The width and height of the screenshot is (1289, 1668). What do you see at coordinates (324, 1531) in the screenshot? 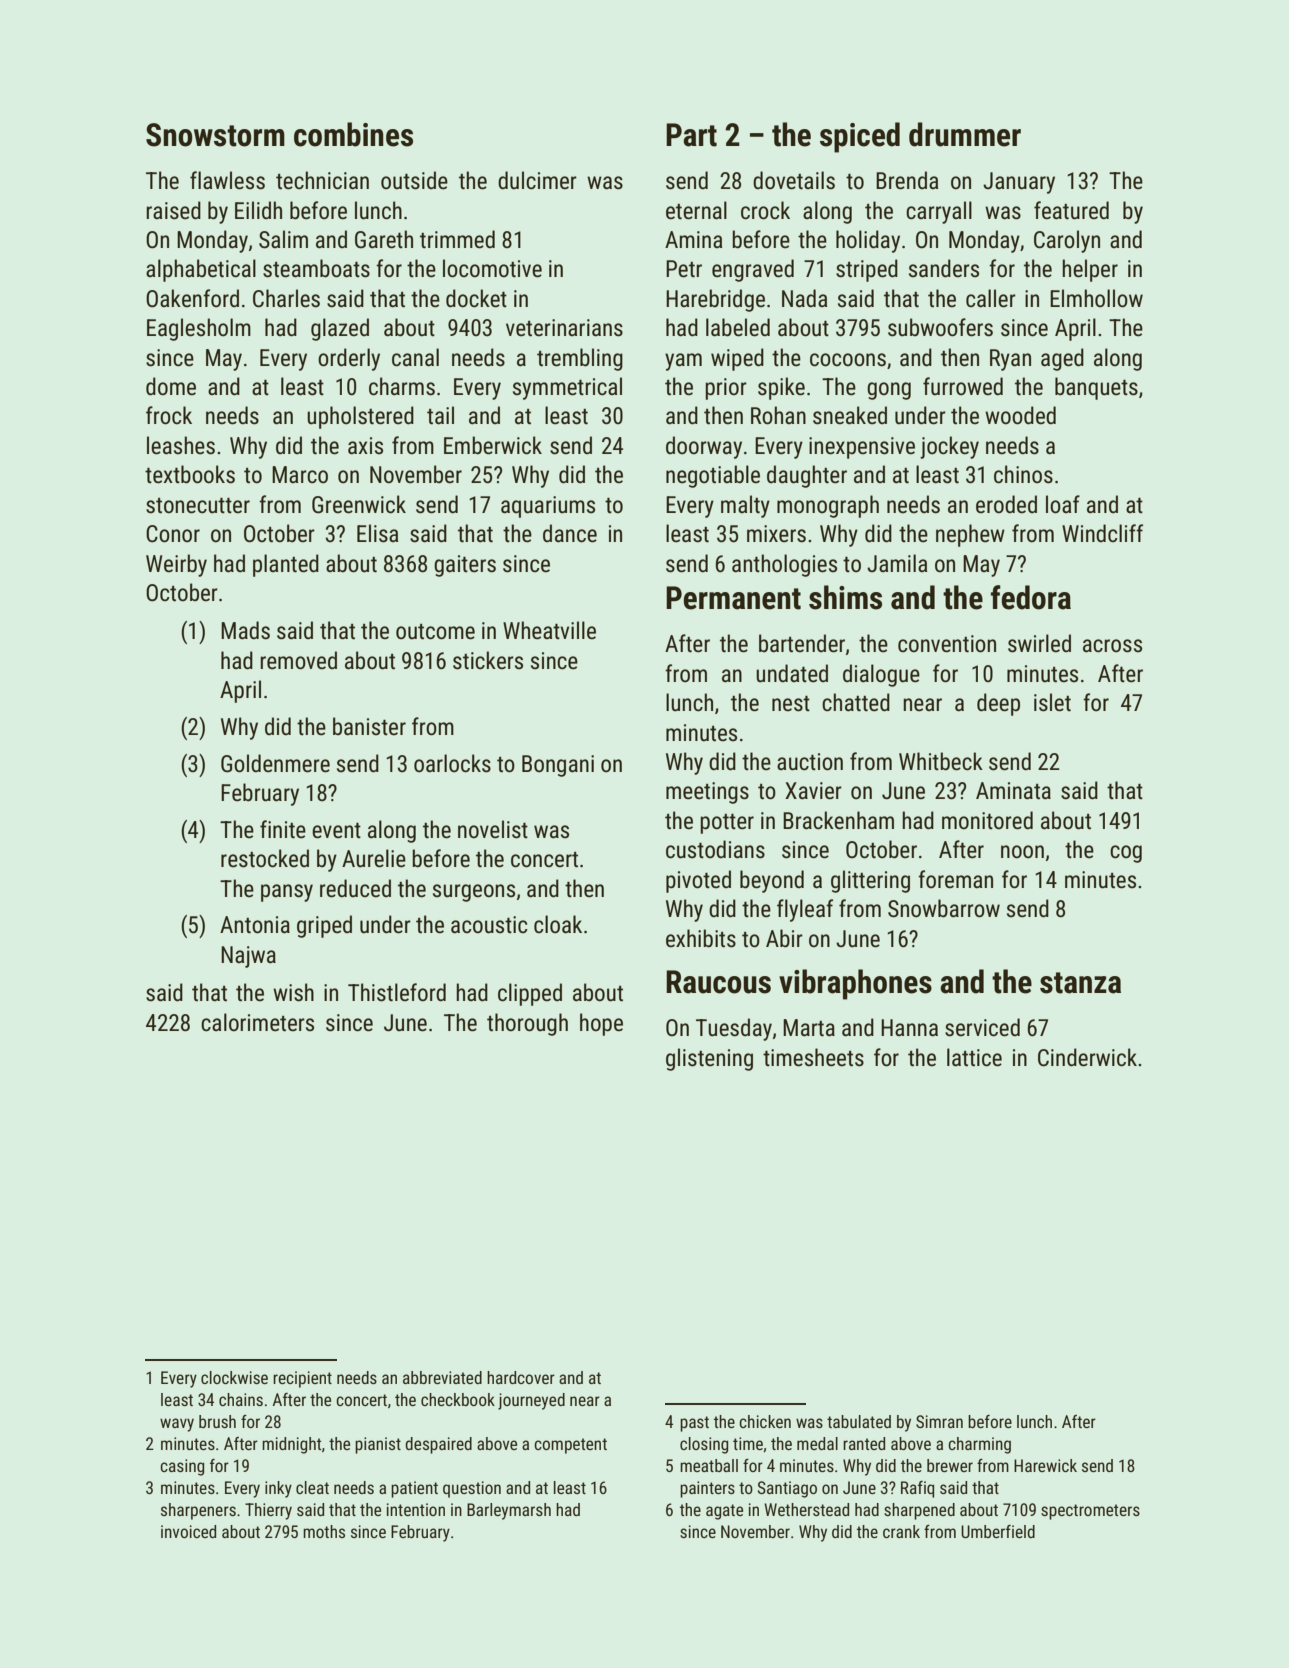
I see `moths` at bounding box center [324, 1531].
